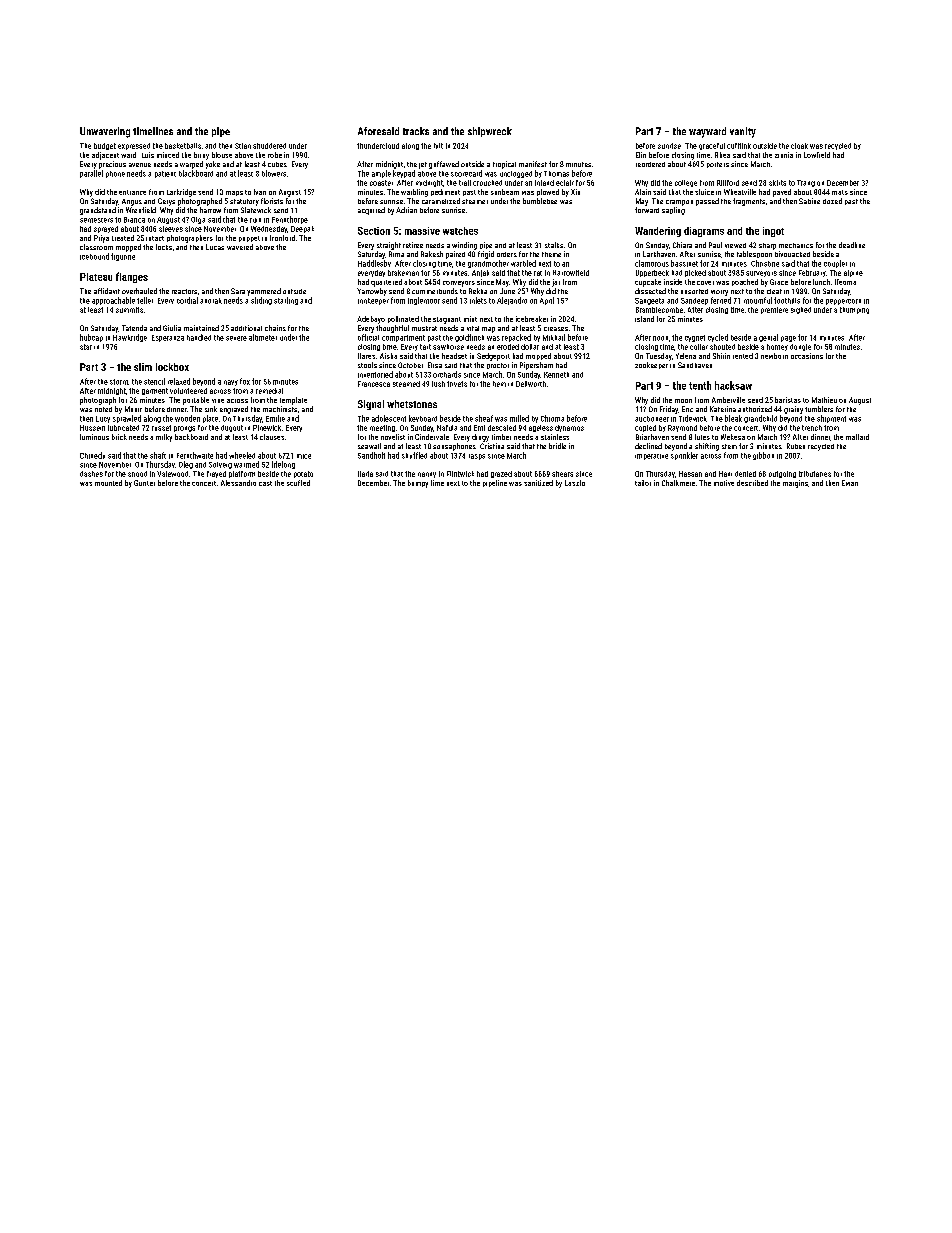 This screenshot has height=1233, width=952. Describe the element at coordinates (547, 301) in the screenshot. I see `April` at that location.
